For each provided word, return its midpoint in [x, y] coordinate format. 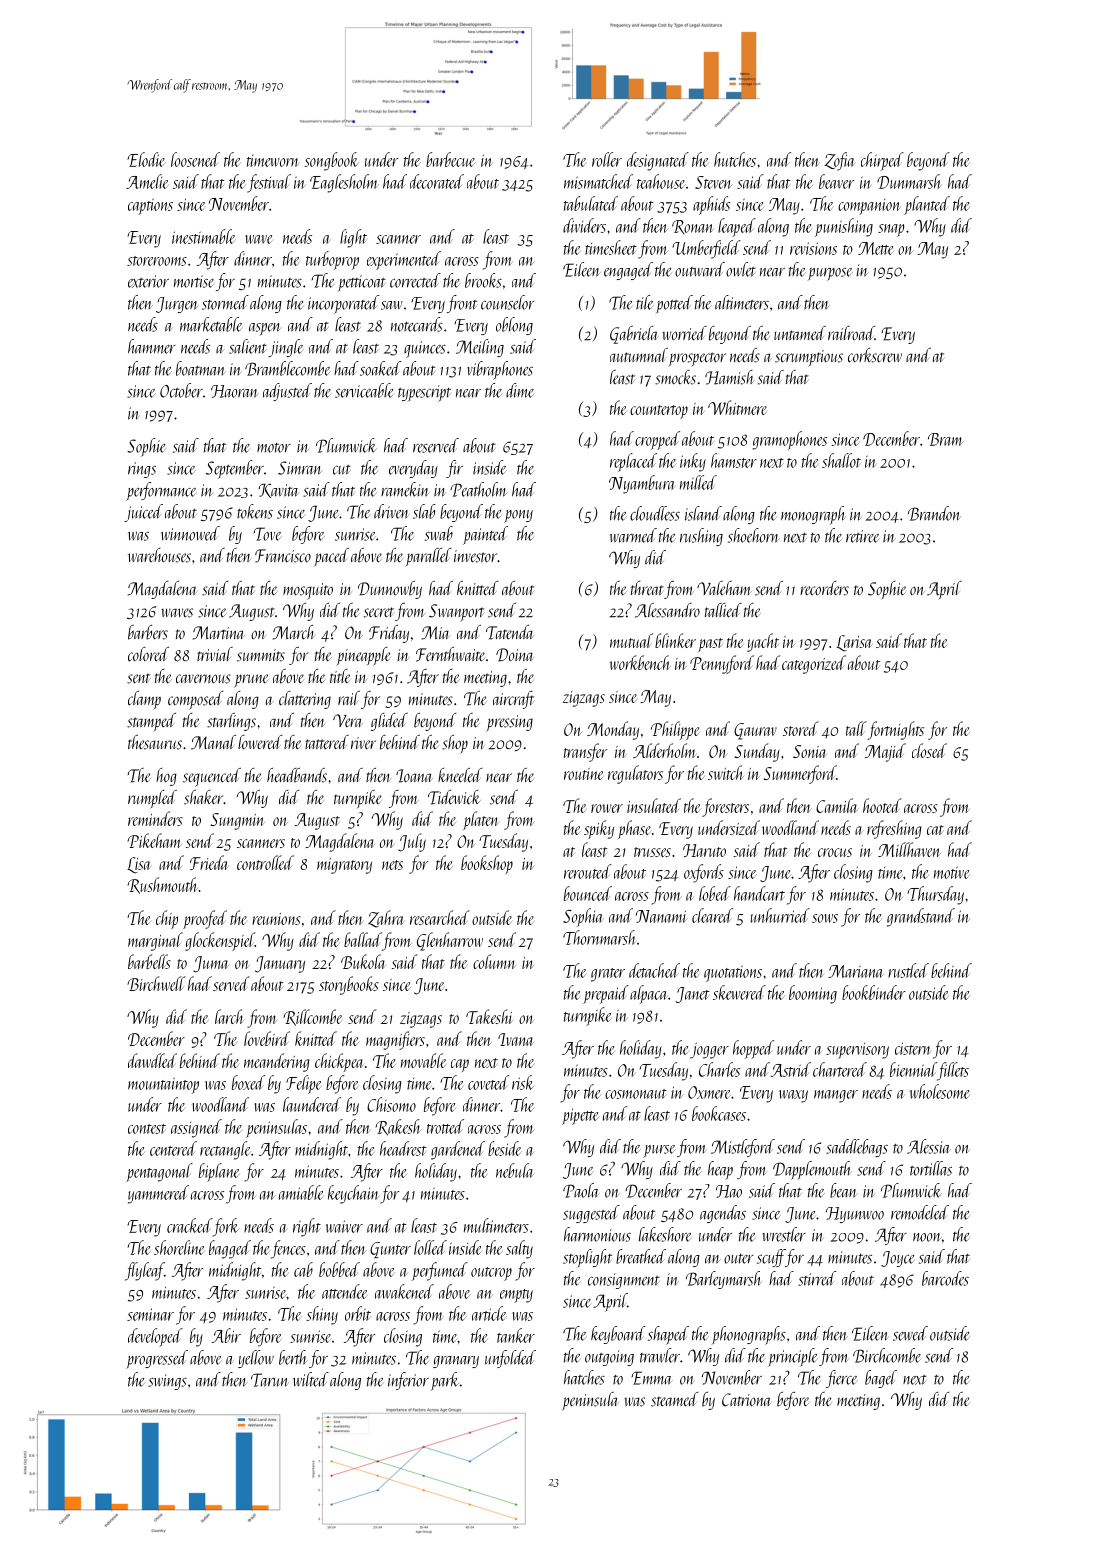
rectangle [225, 1150]
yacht [763, 642]
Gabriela [634, 335]
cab [303, 1269]
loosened [195, 159]
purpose [830, 274]
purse [659, 1151]
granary [456, 1362]
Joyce [897, 1259]
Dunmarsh [909, 181]
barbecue [451, 159]
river [363, 743]
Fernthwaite [450, 654]
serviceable [364, 390]
